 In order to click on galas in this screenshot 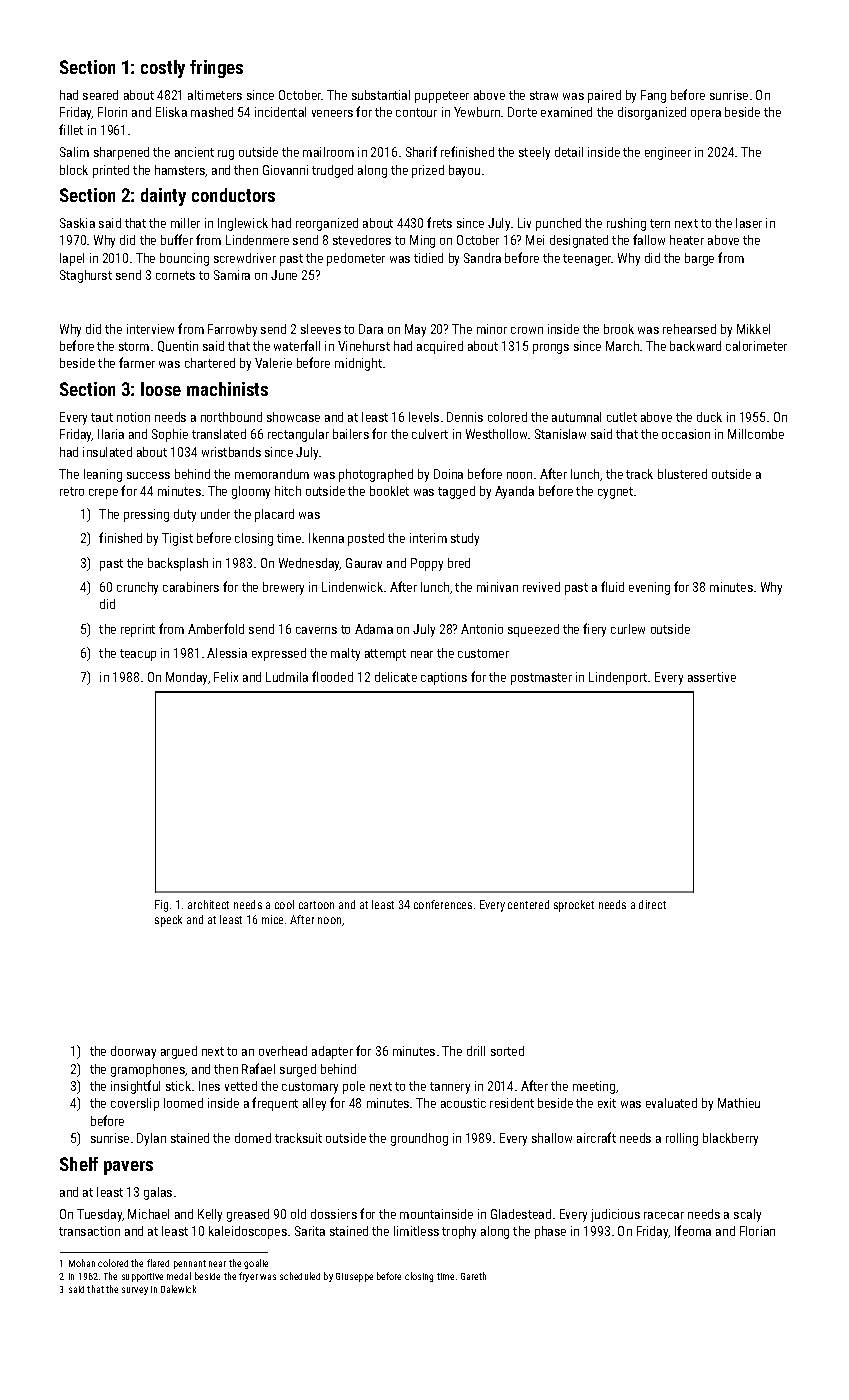, I will do `click(158, 1193)`.
